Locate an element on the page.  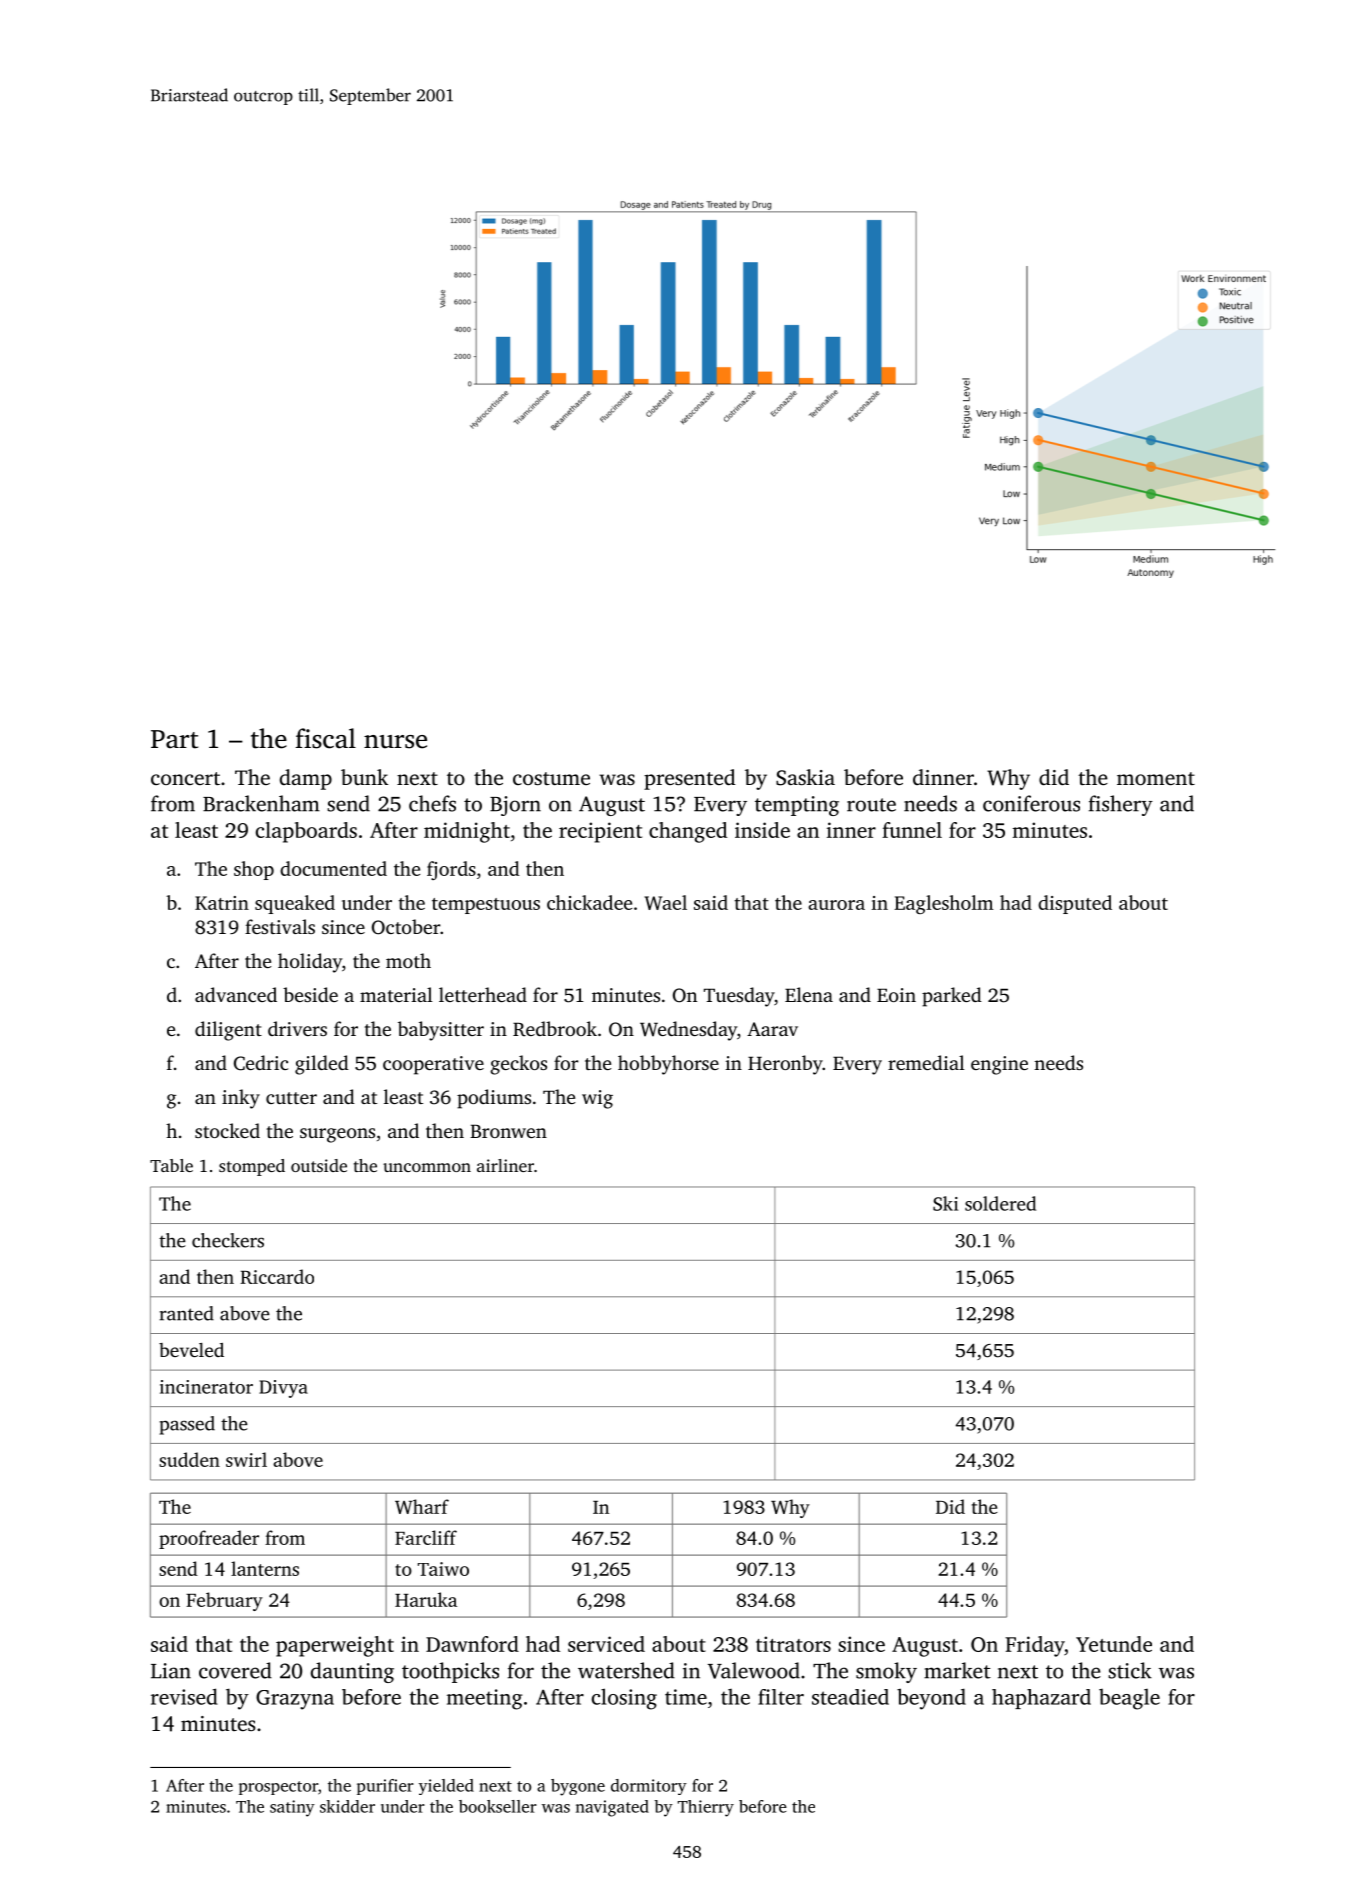
Taiwo is located at coordinates (443, 1569).
